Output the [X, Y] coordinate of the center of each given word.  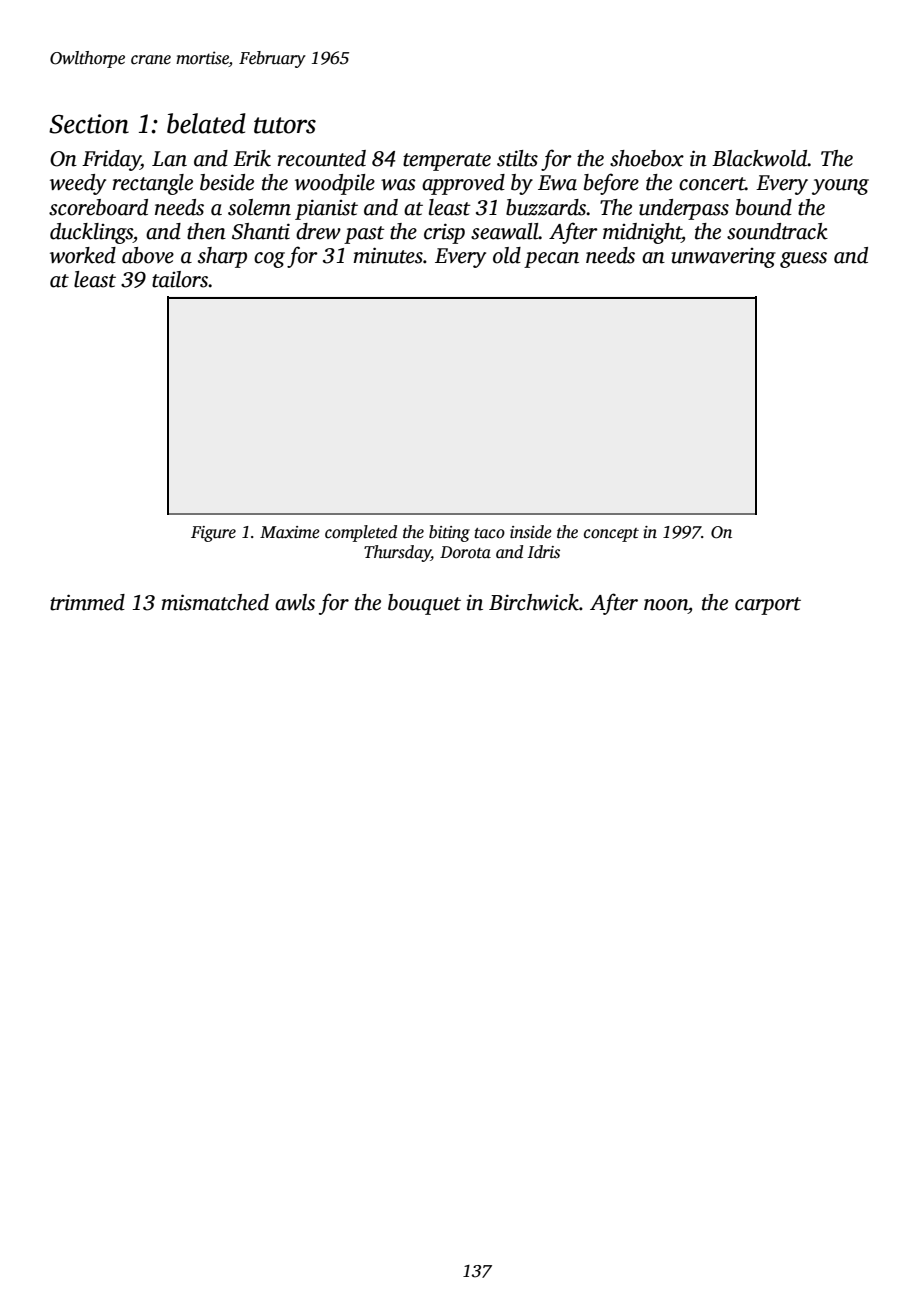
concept [611, 535]
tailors [180, 279]
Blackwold [760, 158]
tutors [285, 125]
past [364, 235]
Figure [213, 534]
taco [489, 533]
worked [83, 255]
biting [449, 533]
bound [764, 207]
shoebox [647, 158]
